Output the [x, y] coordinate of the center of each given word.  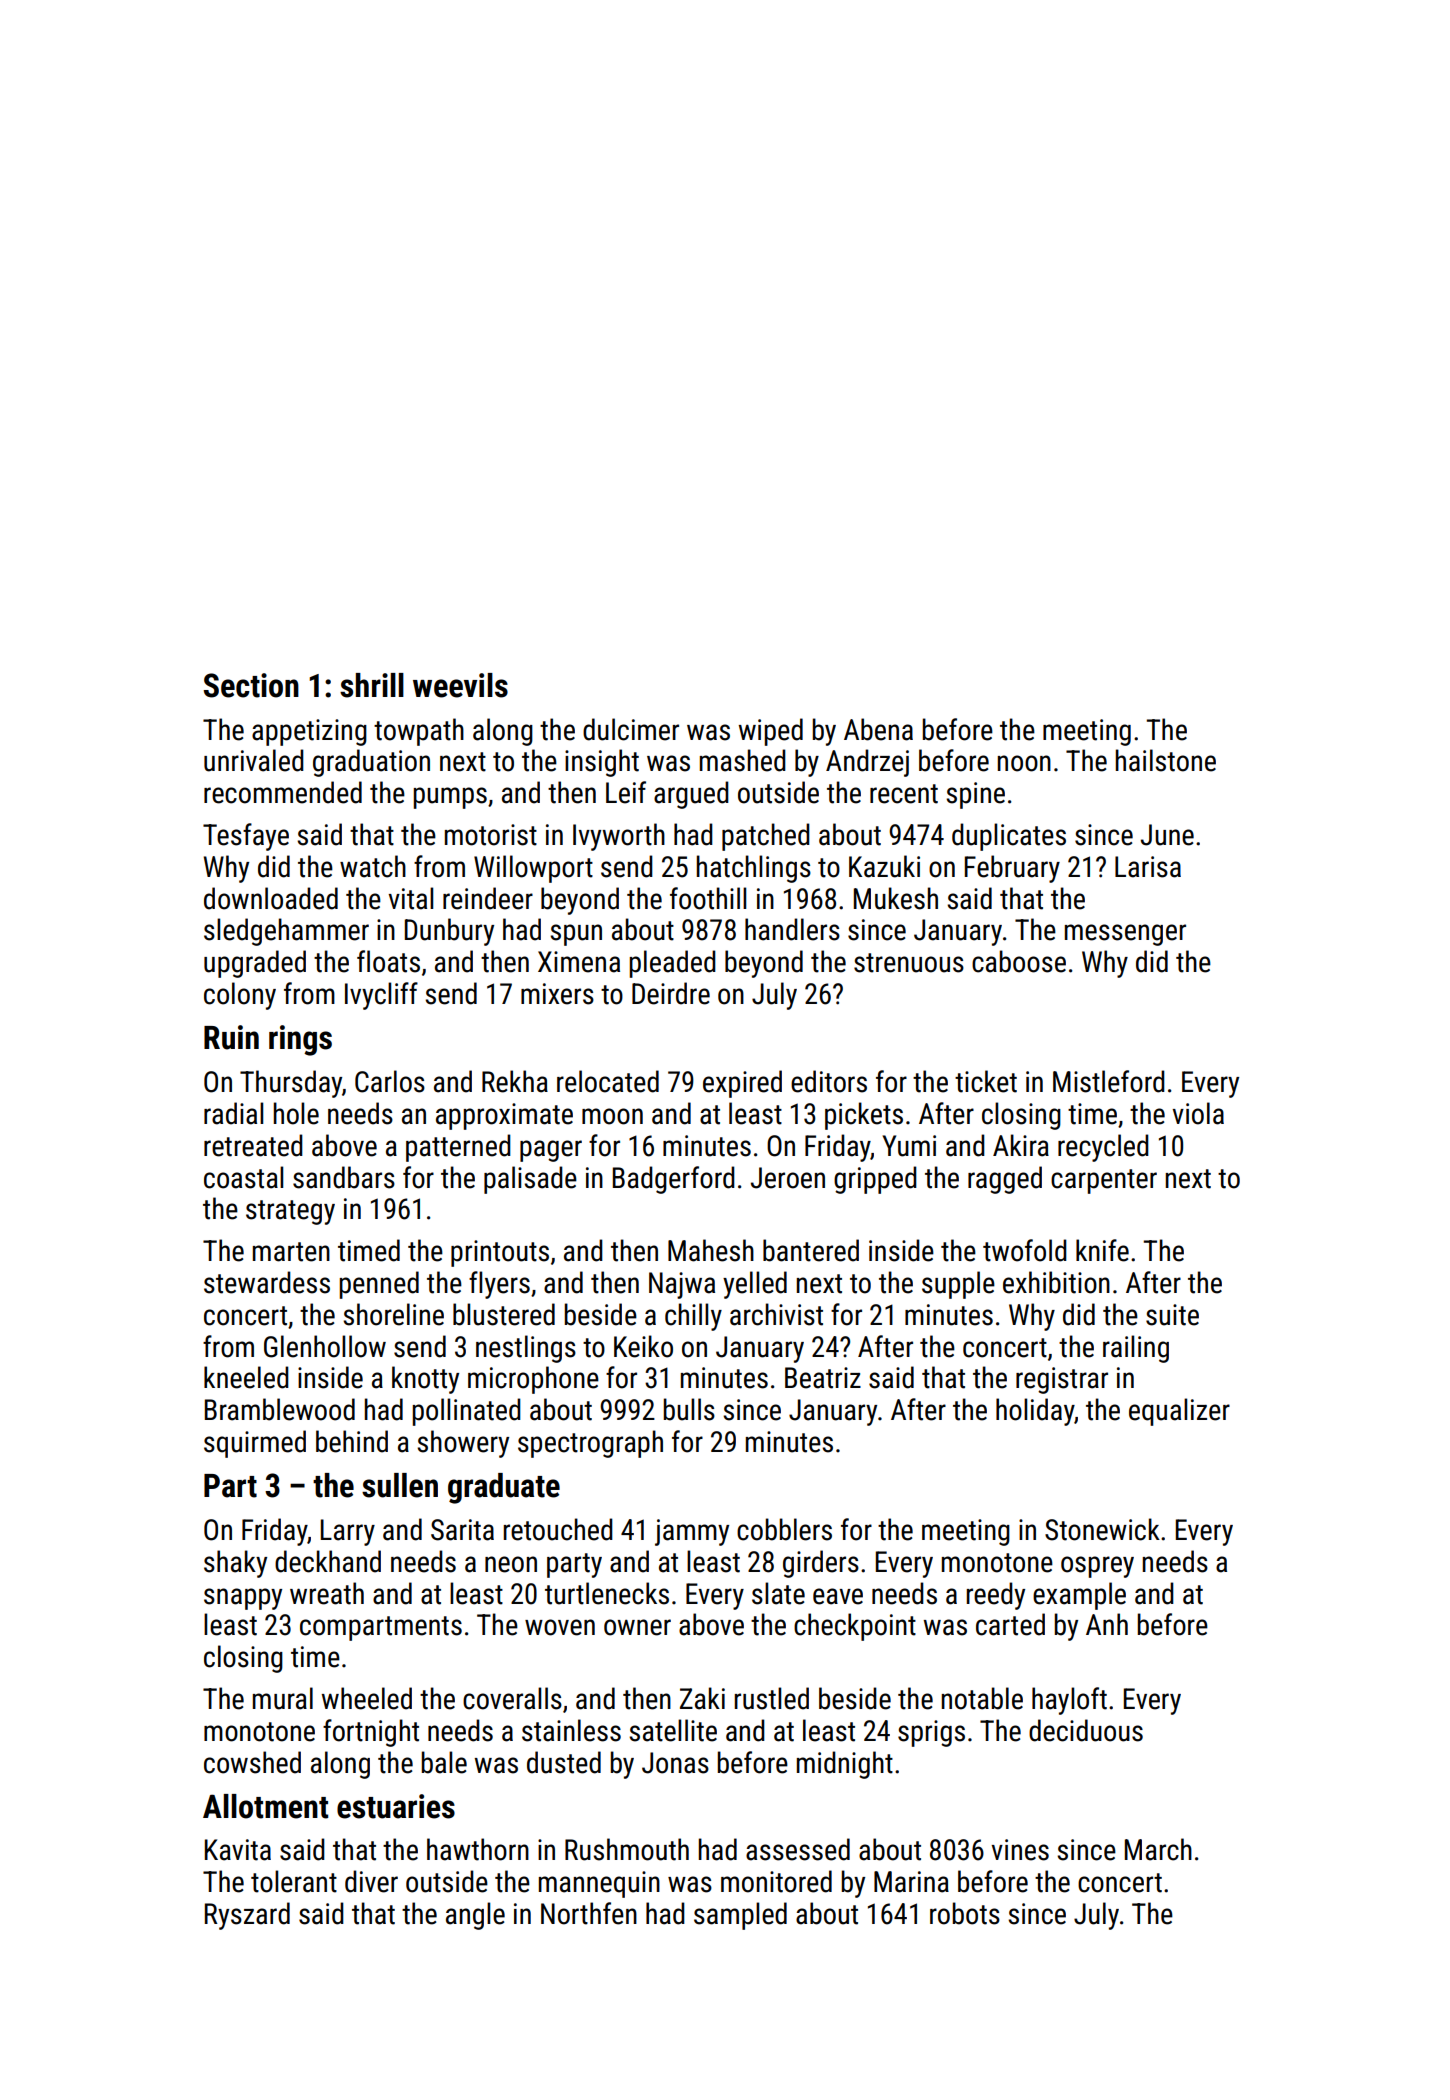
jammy [692, 1532]
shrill [372, 685]
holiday [1035, 1412]
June [1167, 835]
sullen [400, 1485]
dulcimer [631, 729]
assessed [798, 1849]
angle [475, 1916]
